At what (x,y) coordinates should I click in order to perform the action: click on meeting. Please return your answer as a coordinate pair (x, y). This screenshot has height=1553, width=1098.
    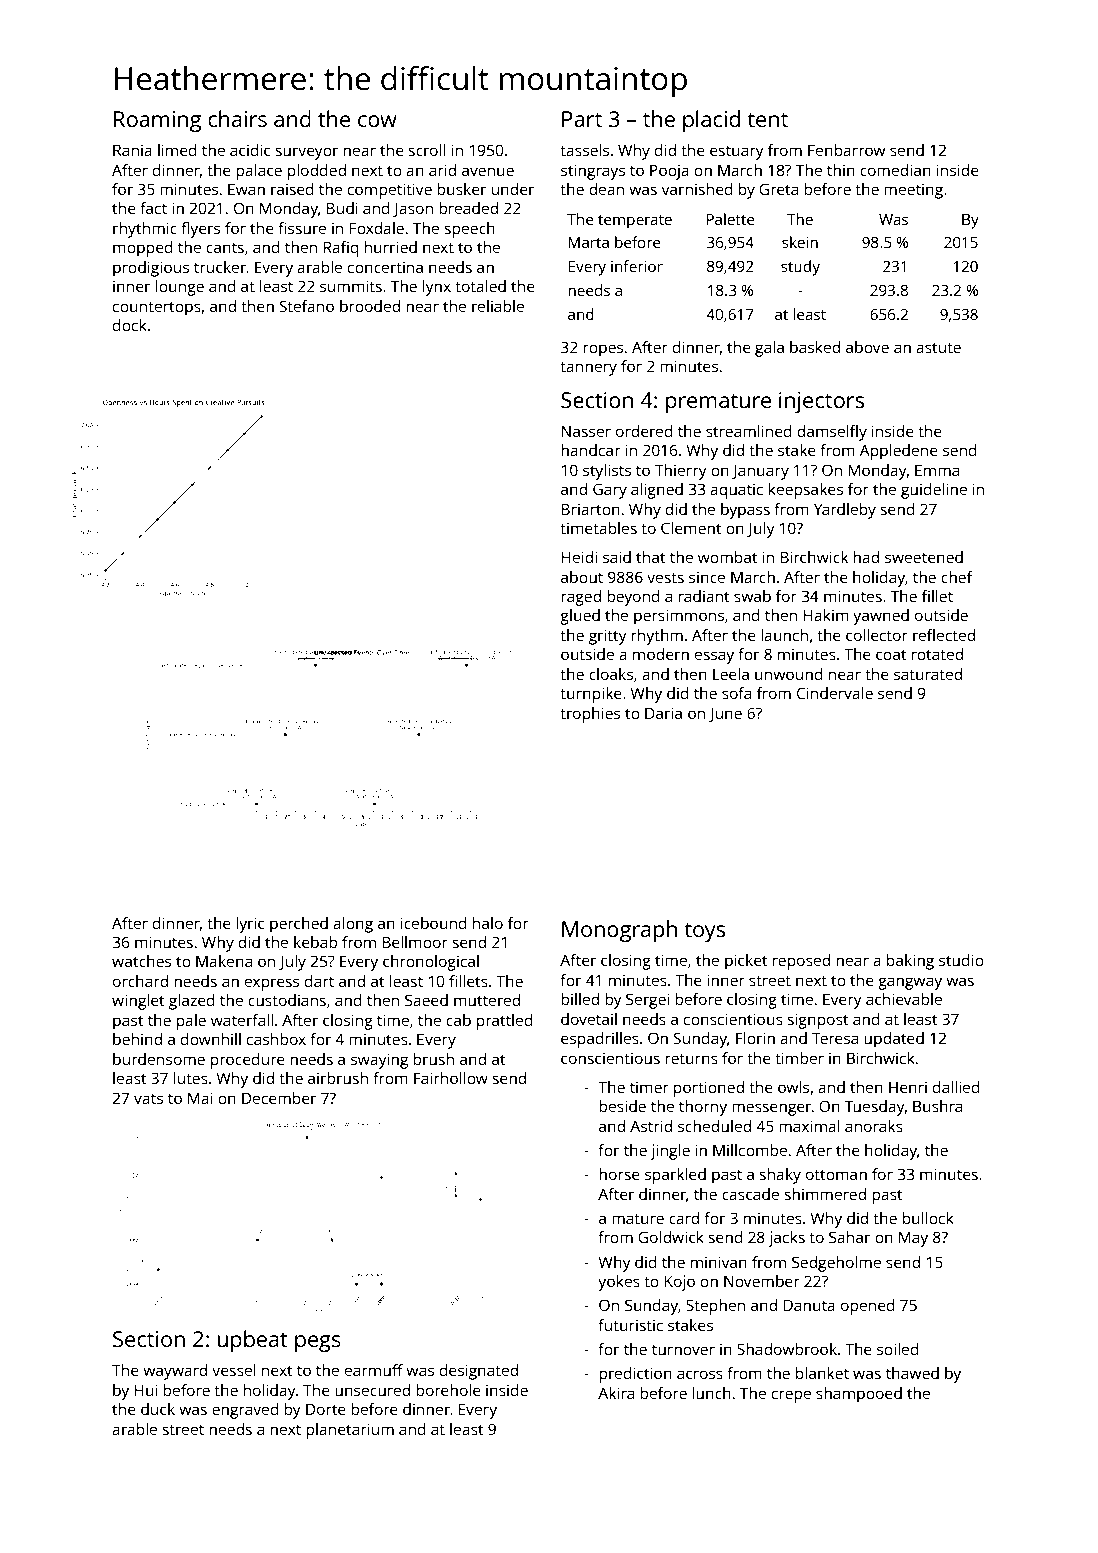
    Looking at the image, I should click on (913, 191).
